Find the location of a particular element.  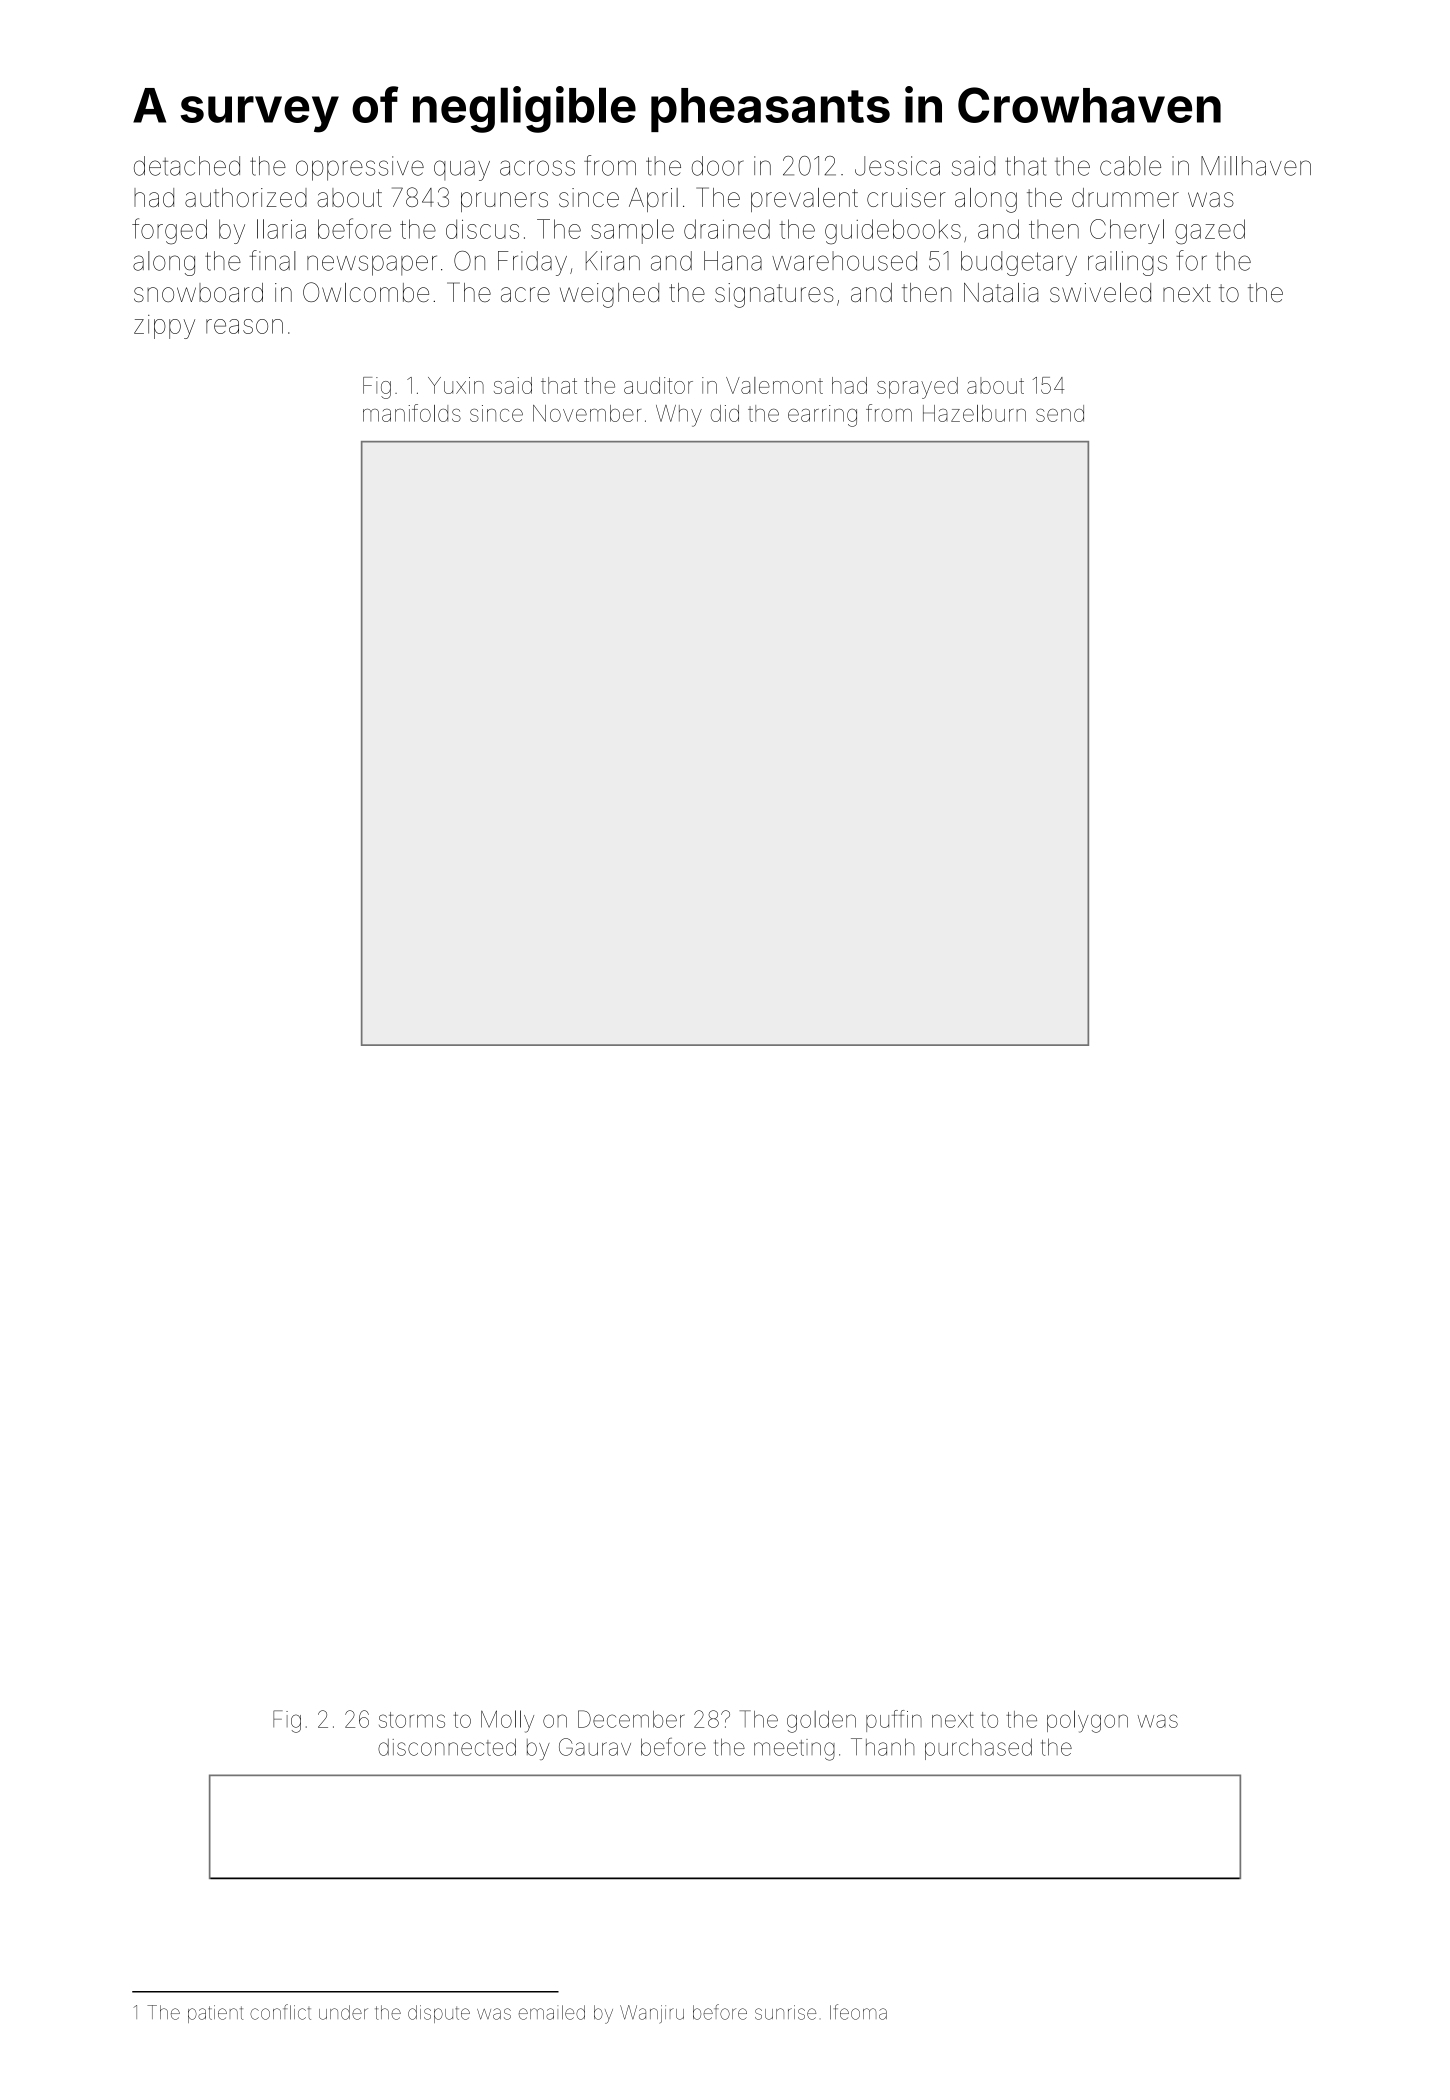

Ifeoma is located at coordinates (858, 2012).
